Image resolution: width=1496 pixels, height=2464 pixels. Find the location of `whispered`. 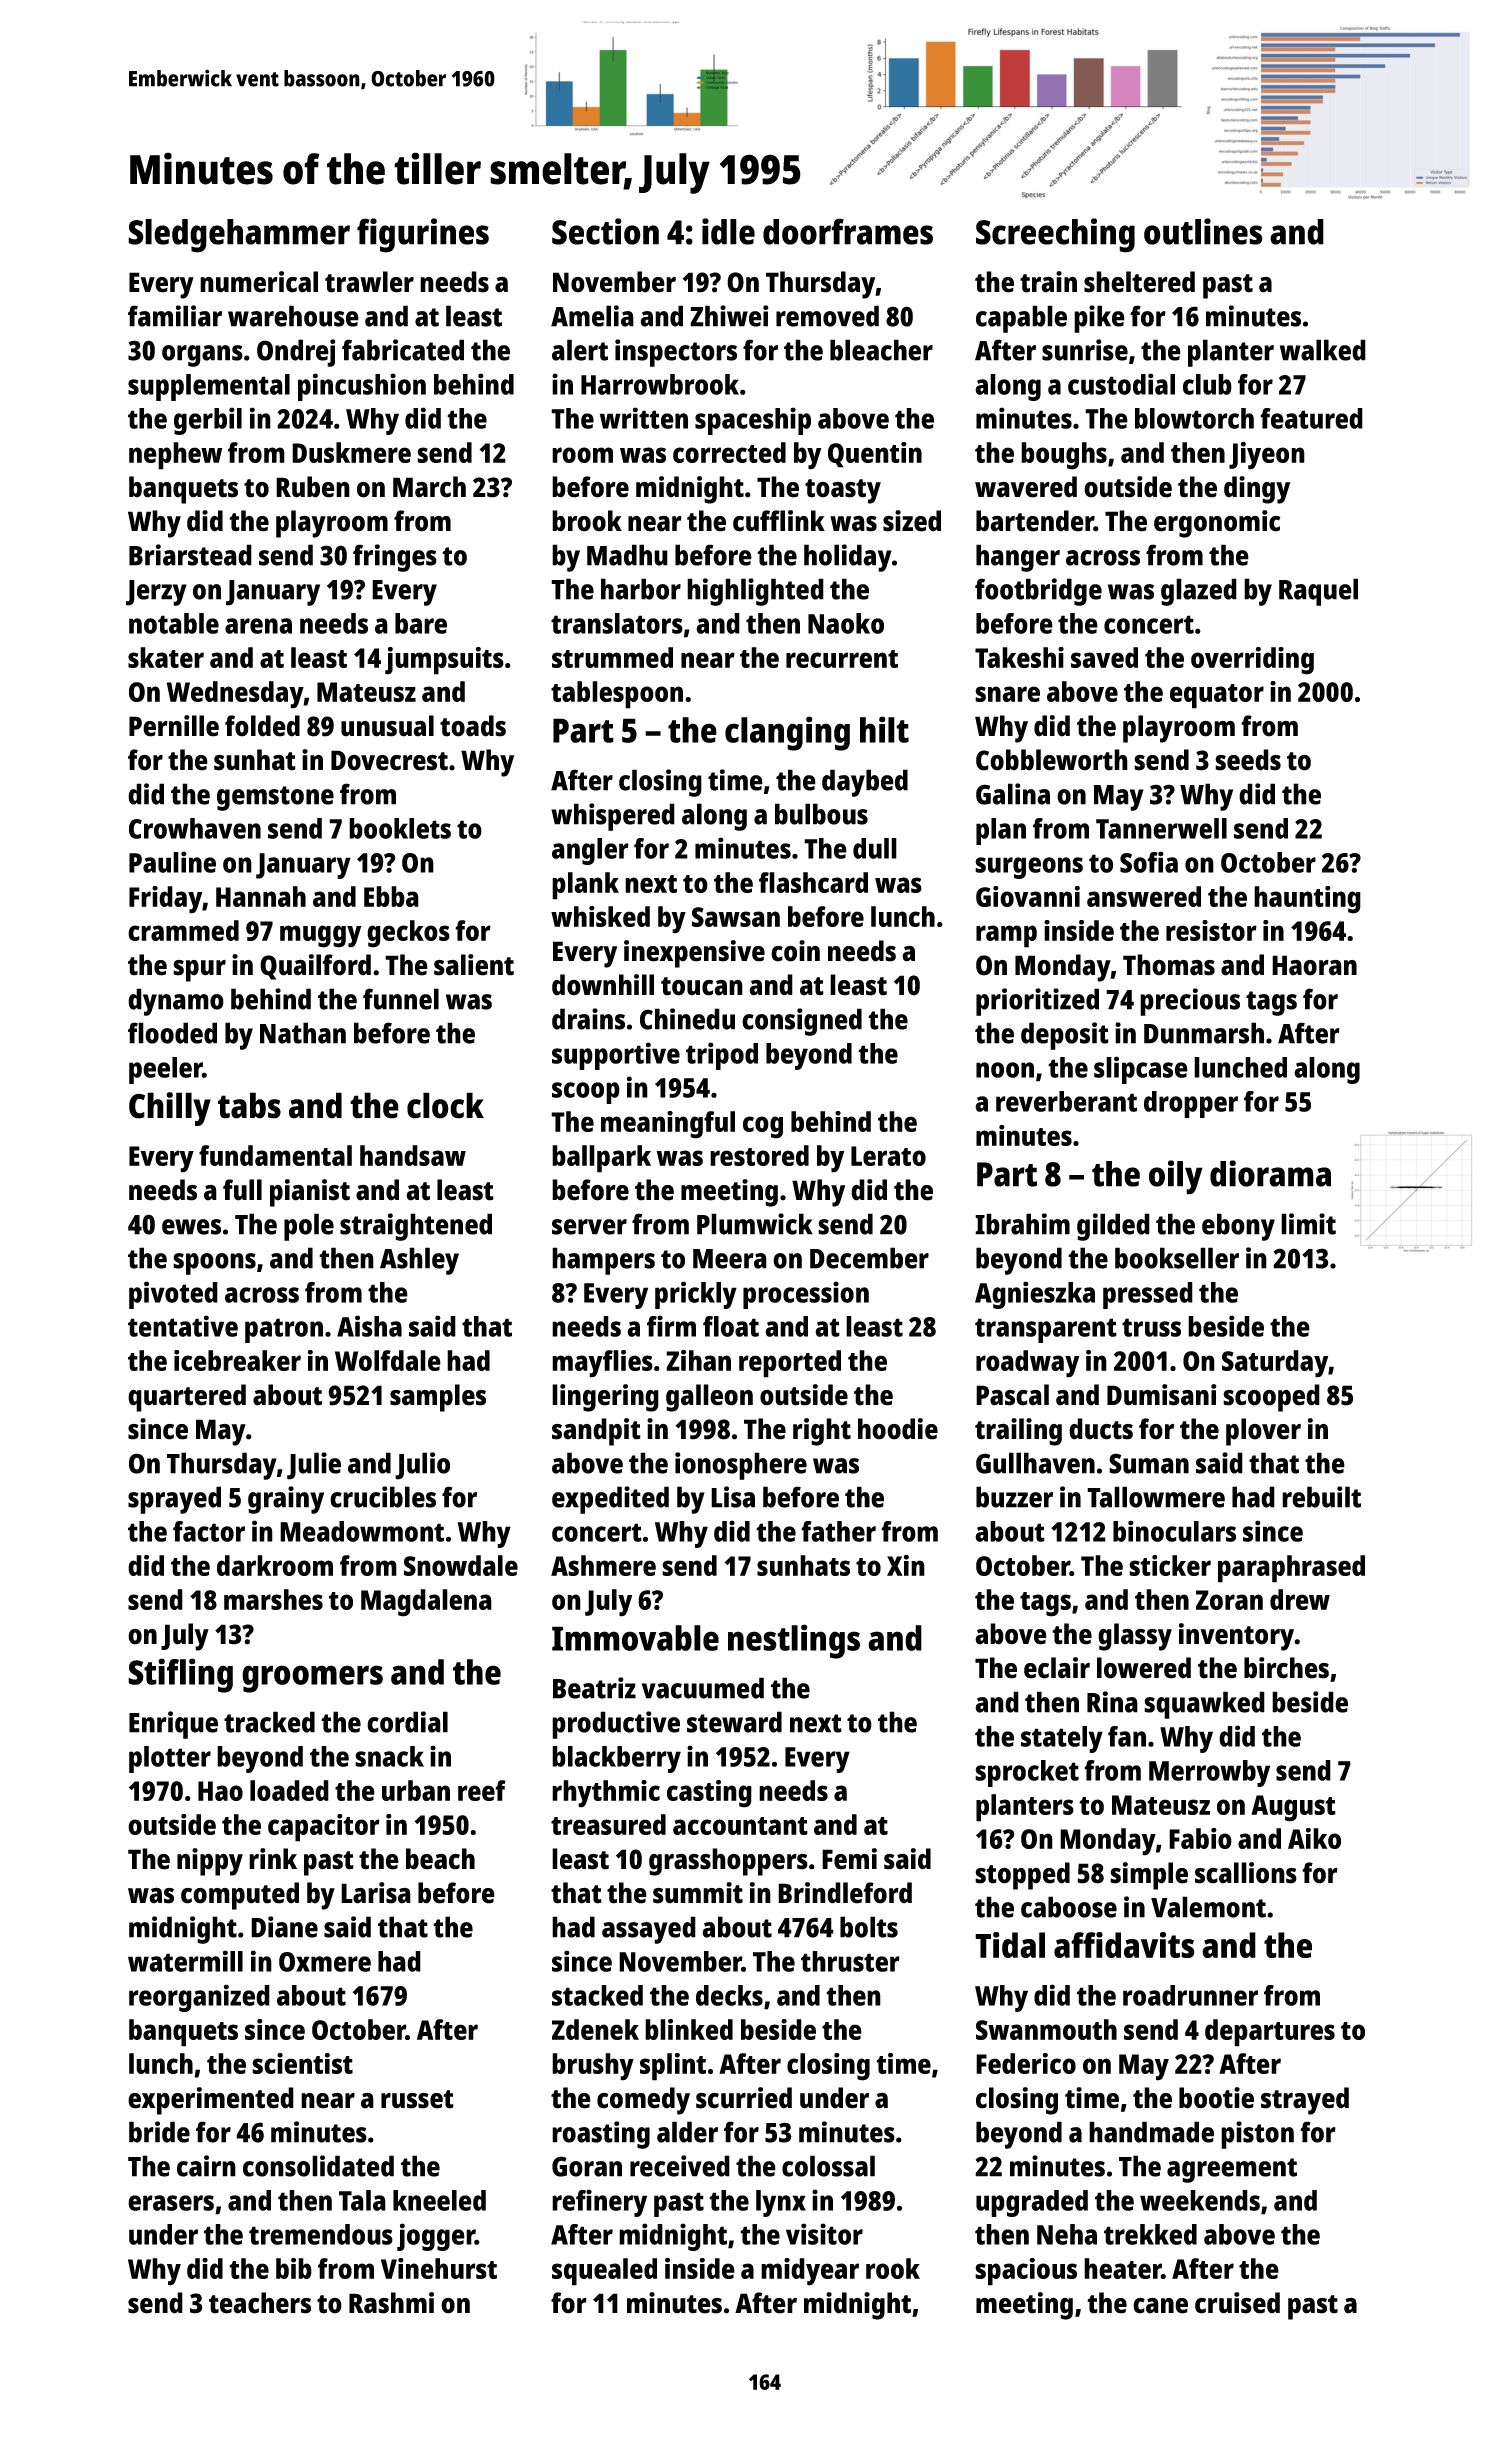

whispered is located at coordinates (613, 817).
